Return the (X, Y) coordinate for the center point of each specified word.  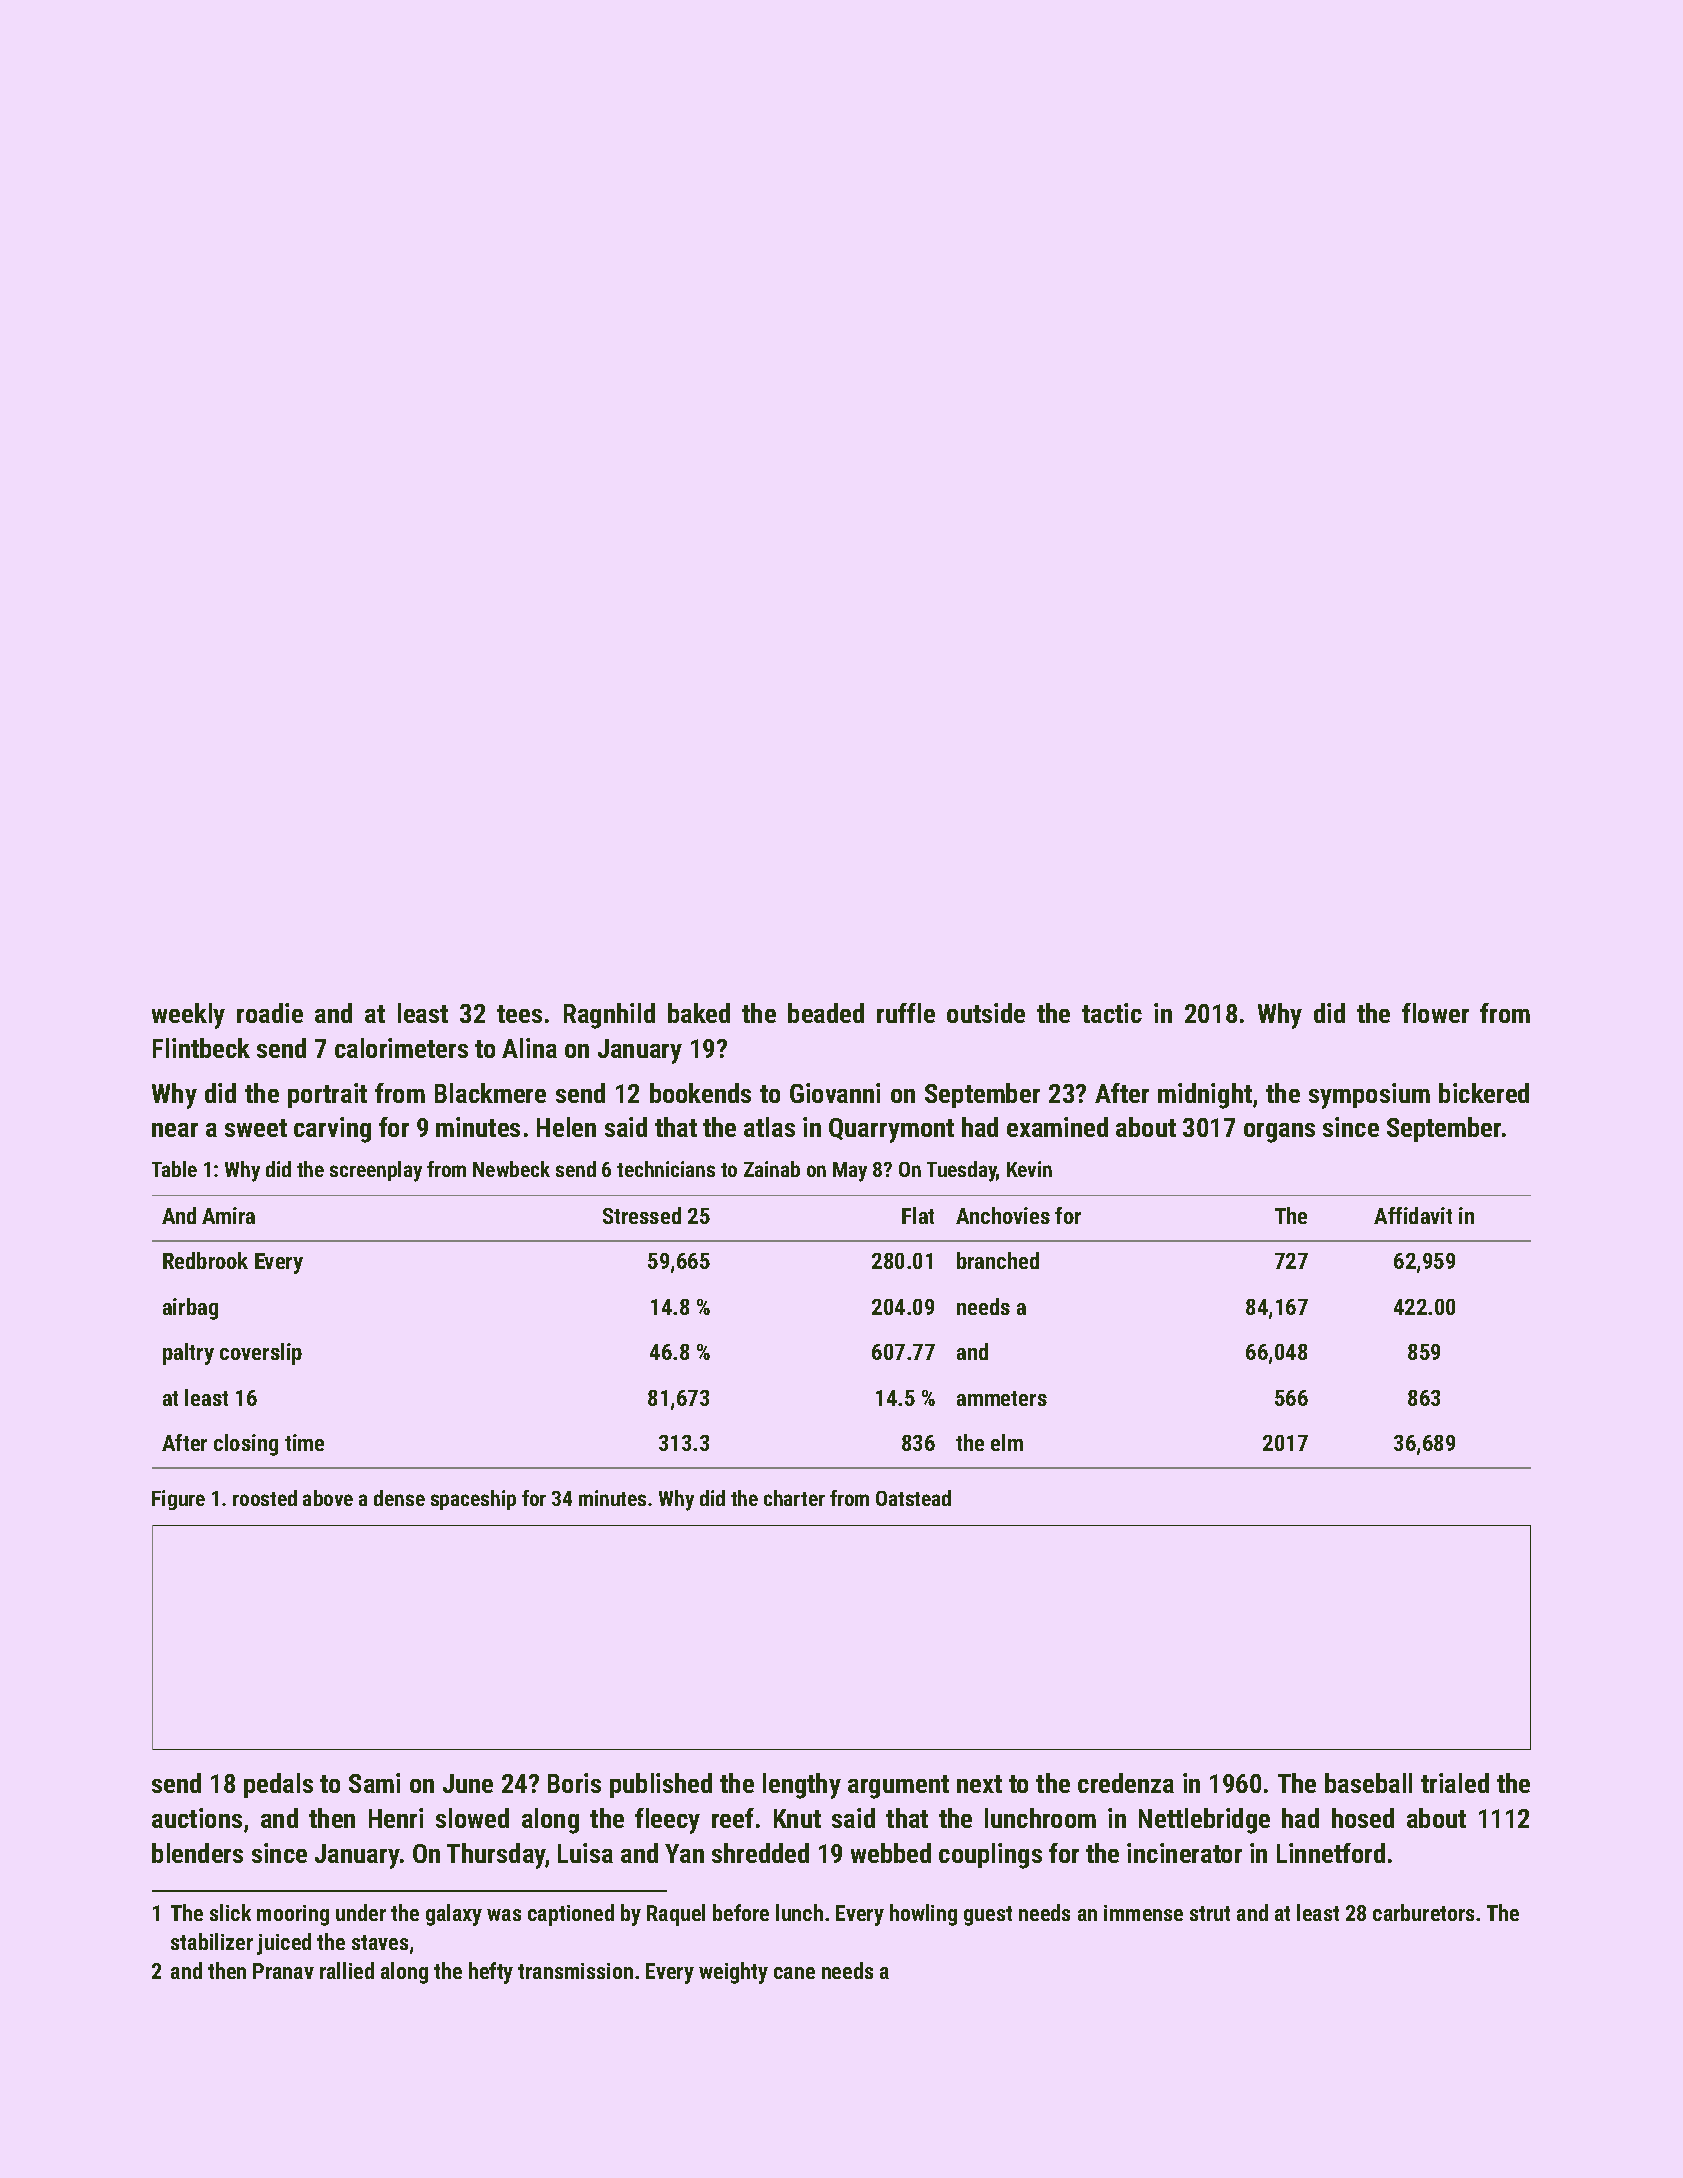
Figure (178, 1500)
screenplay (376, 1171)
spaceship (473, 1500)
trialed (1455, 1783)
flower (1435, 1013)
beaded (826, 1013)
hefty (491, 1973)
